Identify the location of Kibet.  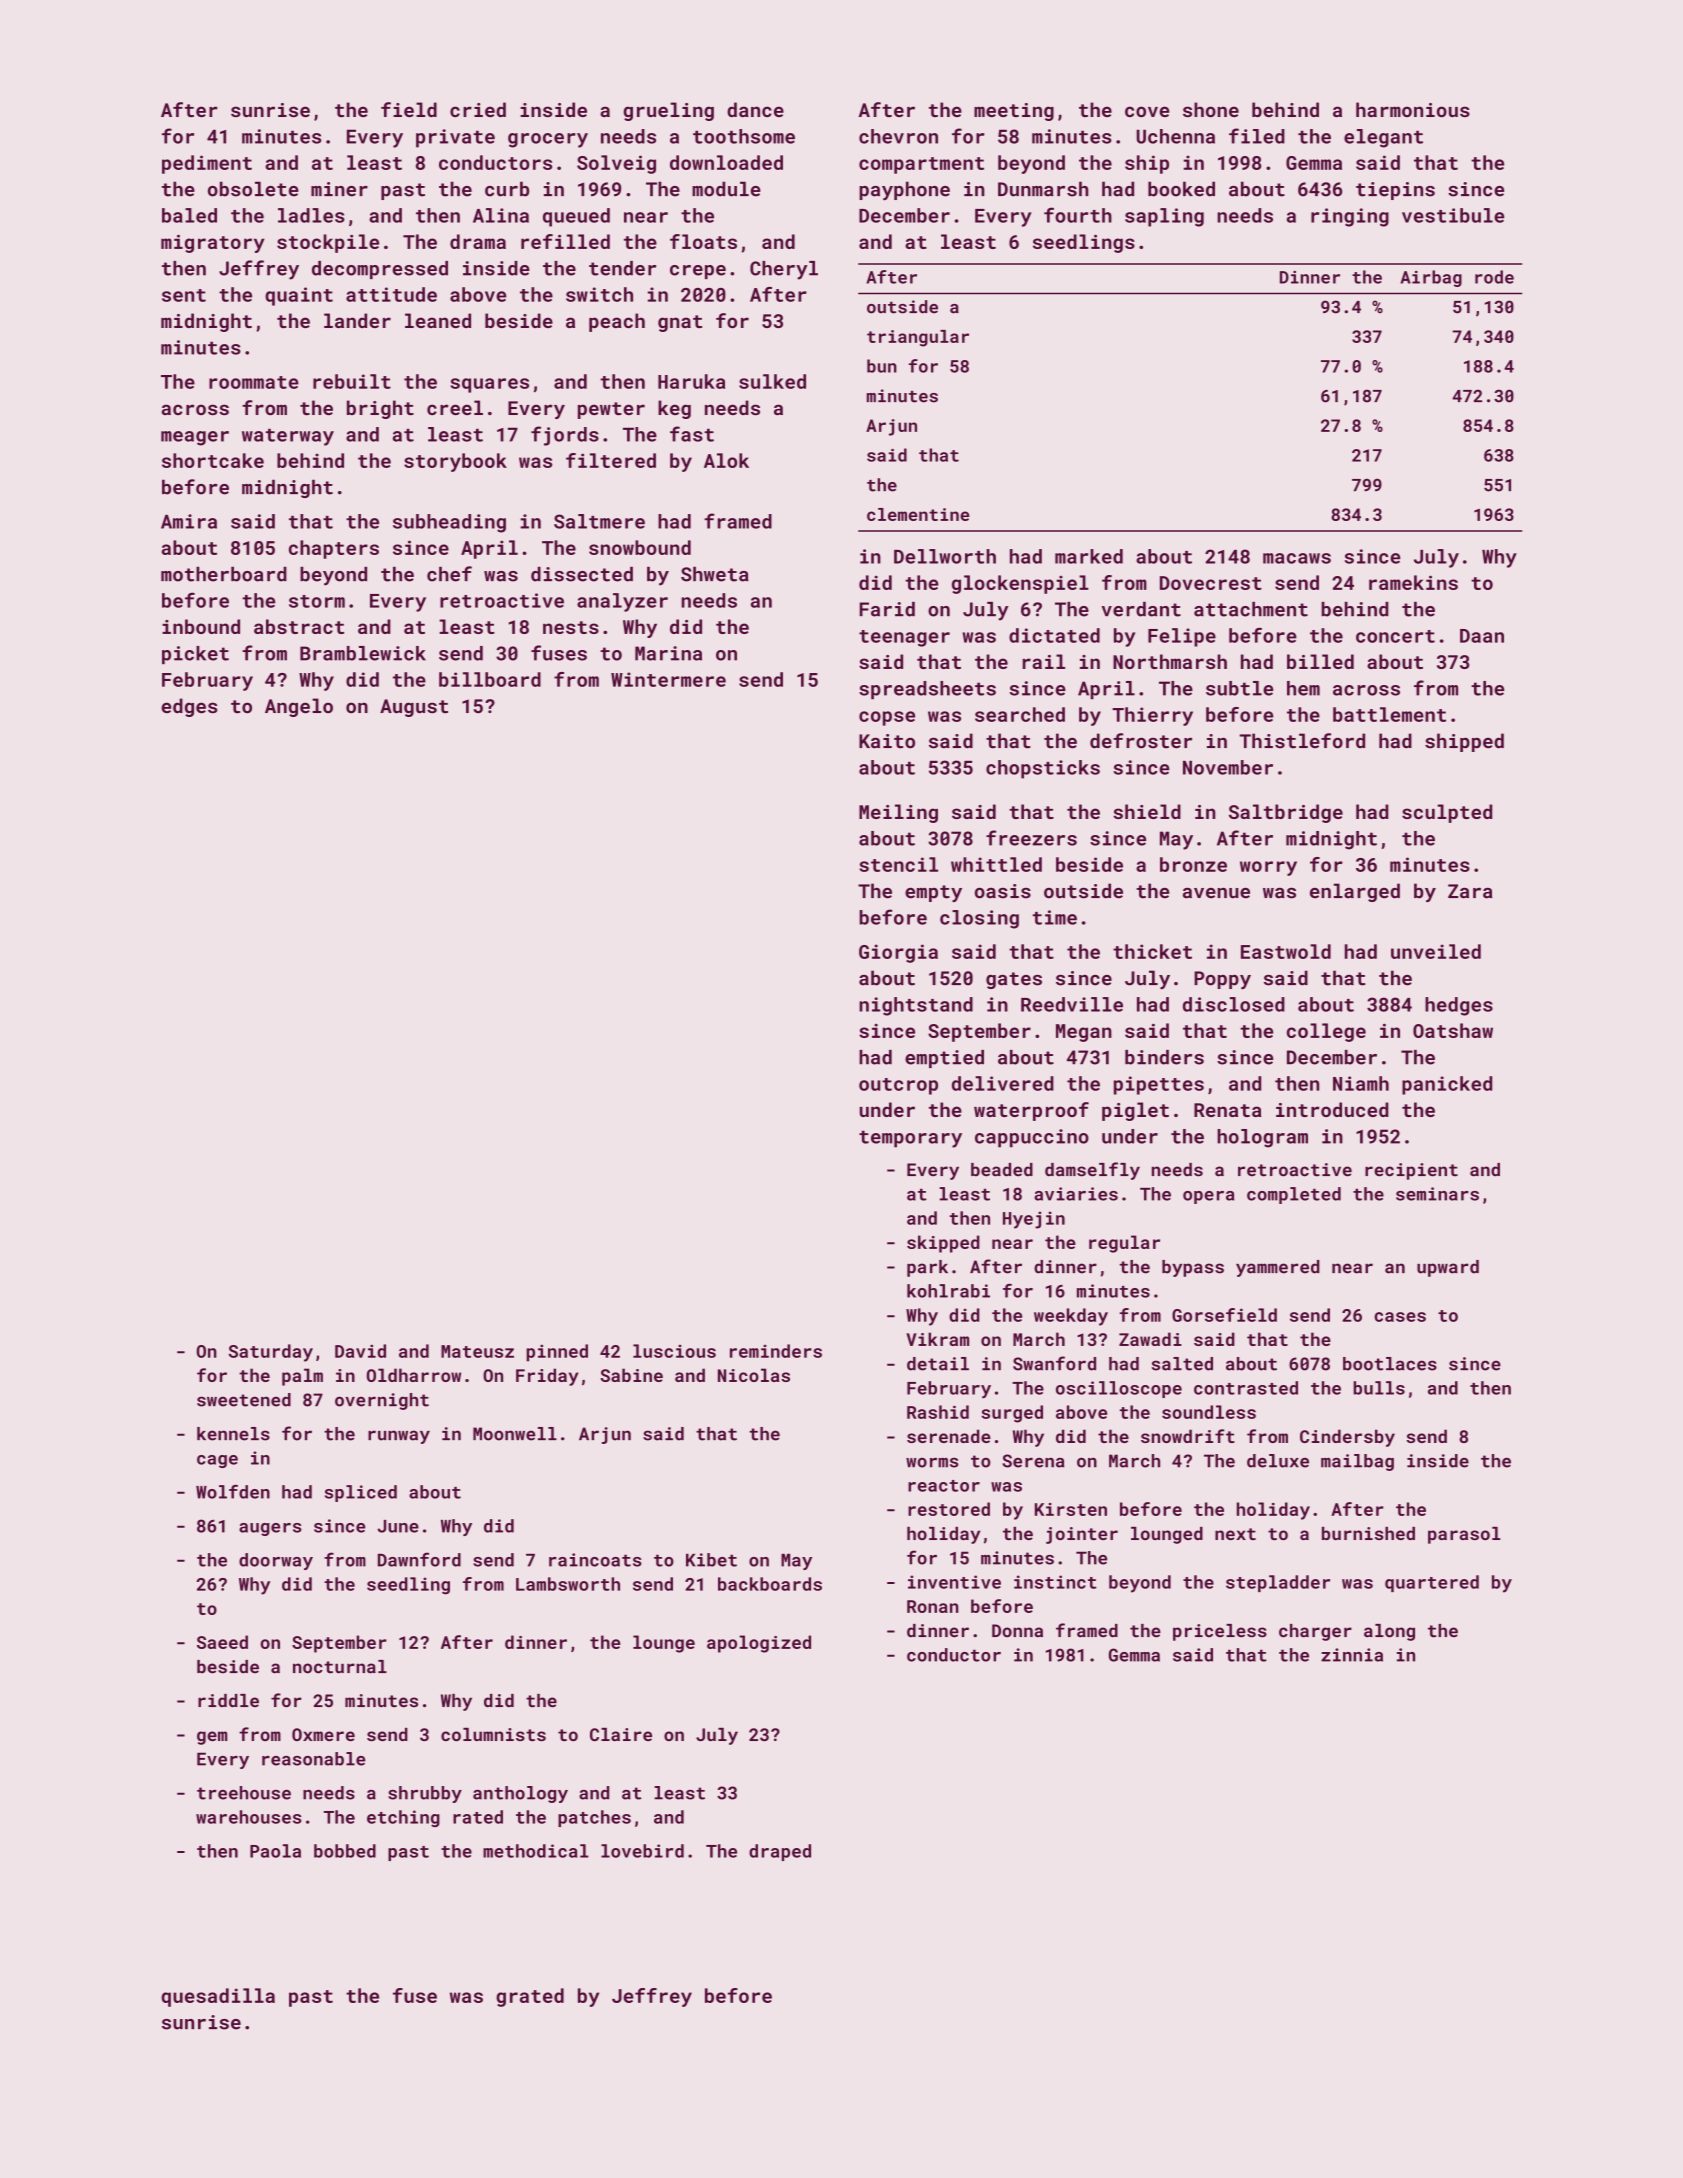
(711, 1560).
